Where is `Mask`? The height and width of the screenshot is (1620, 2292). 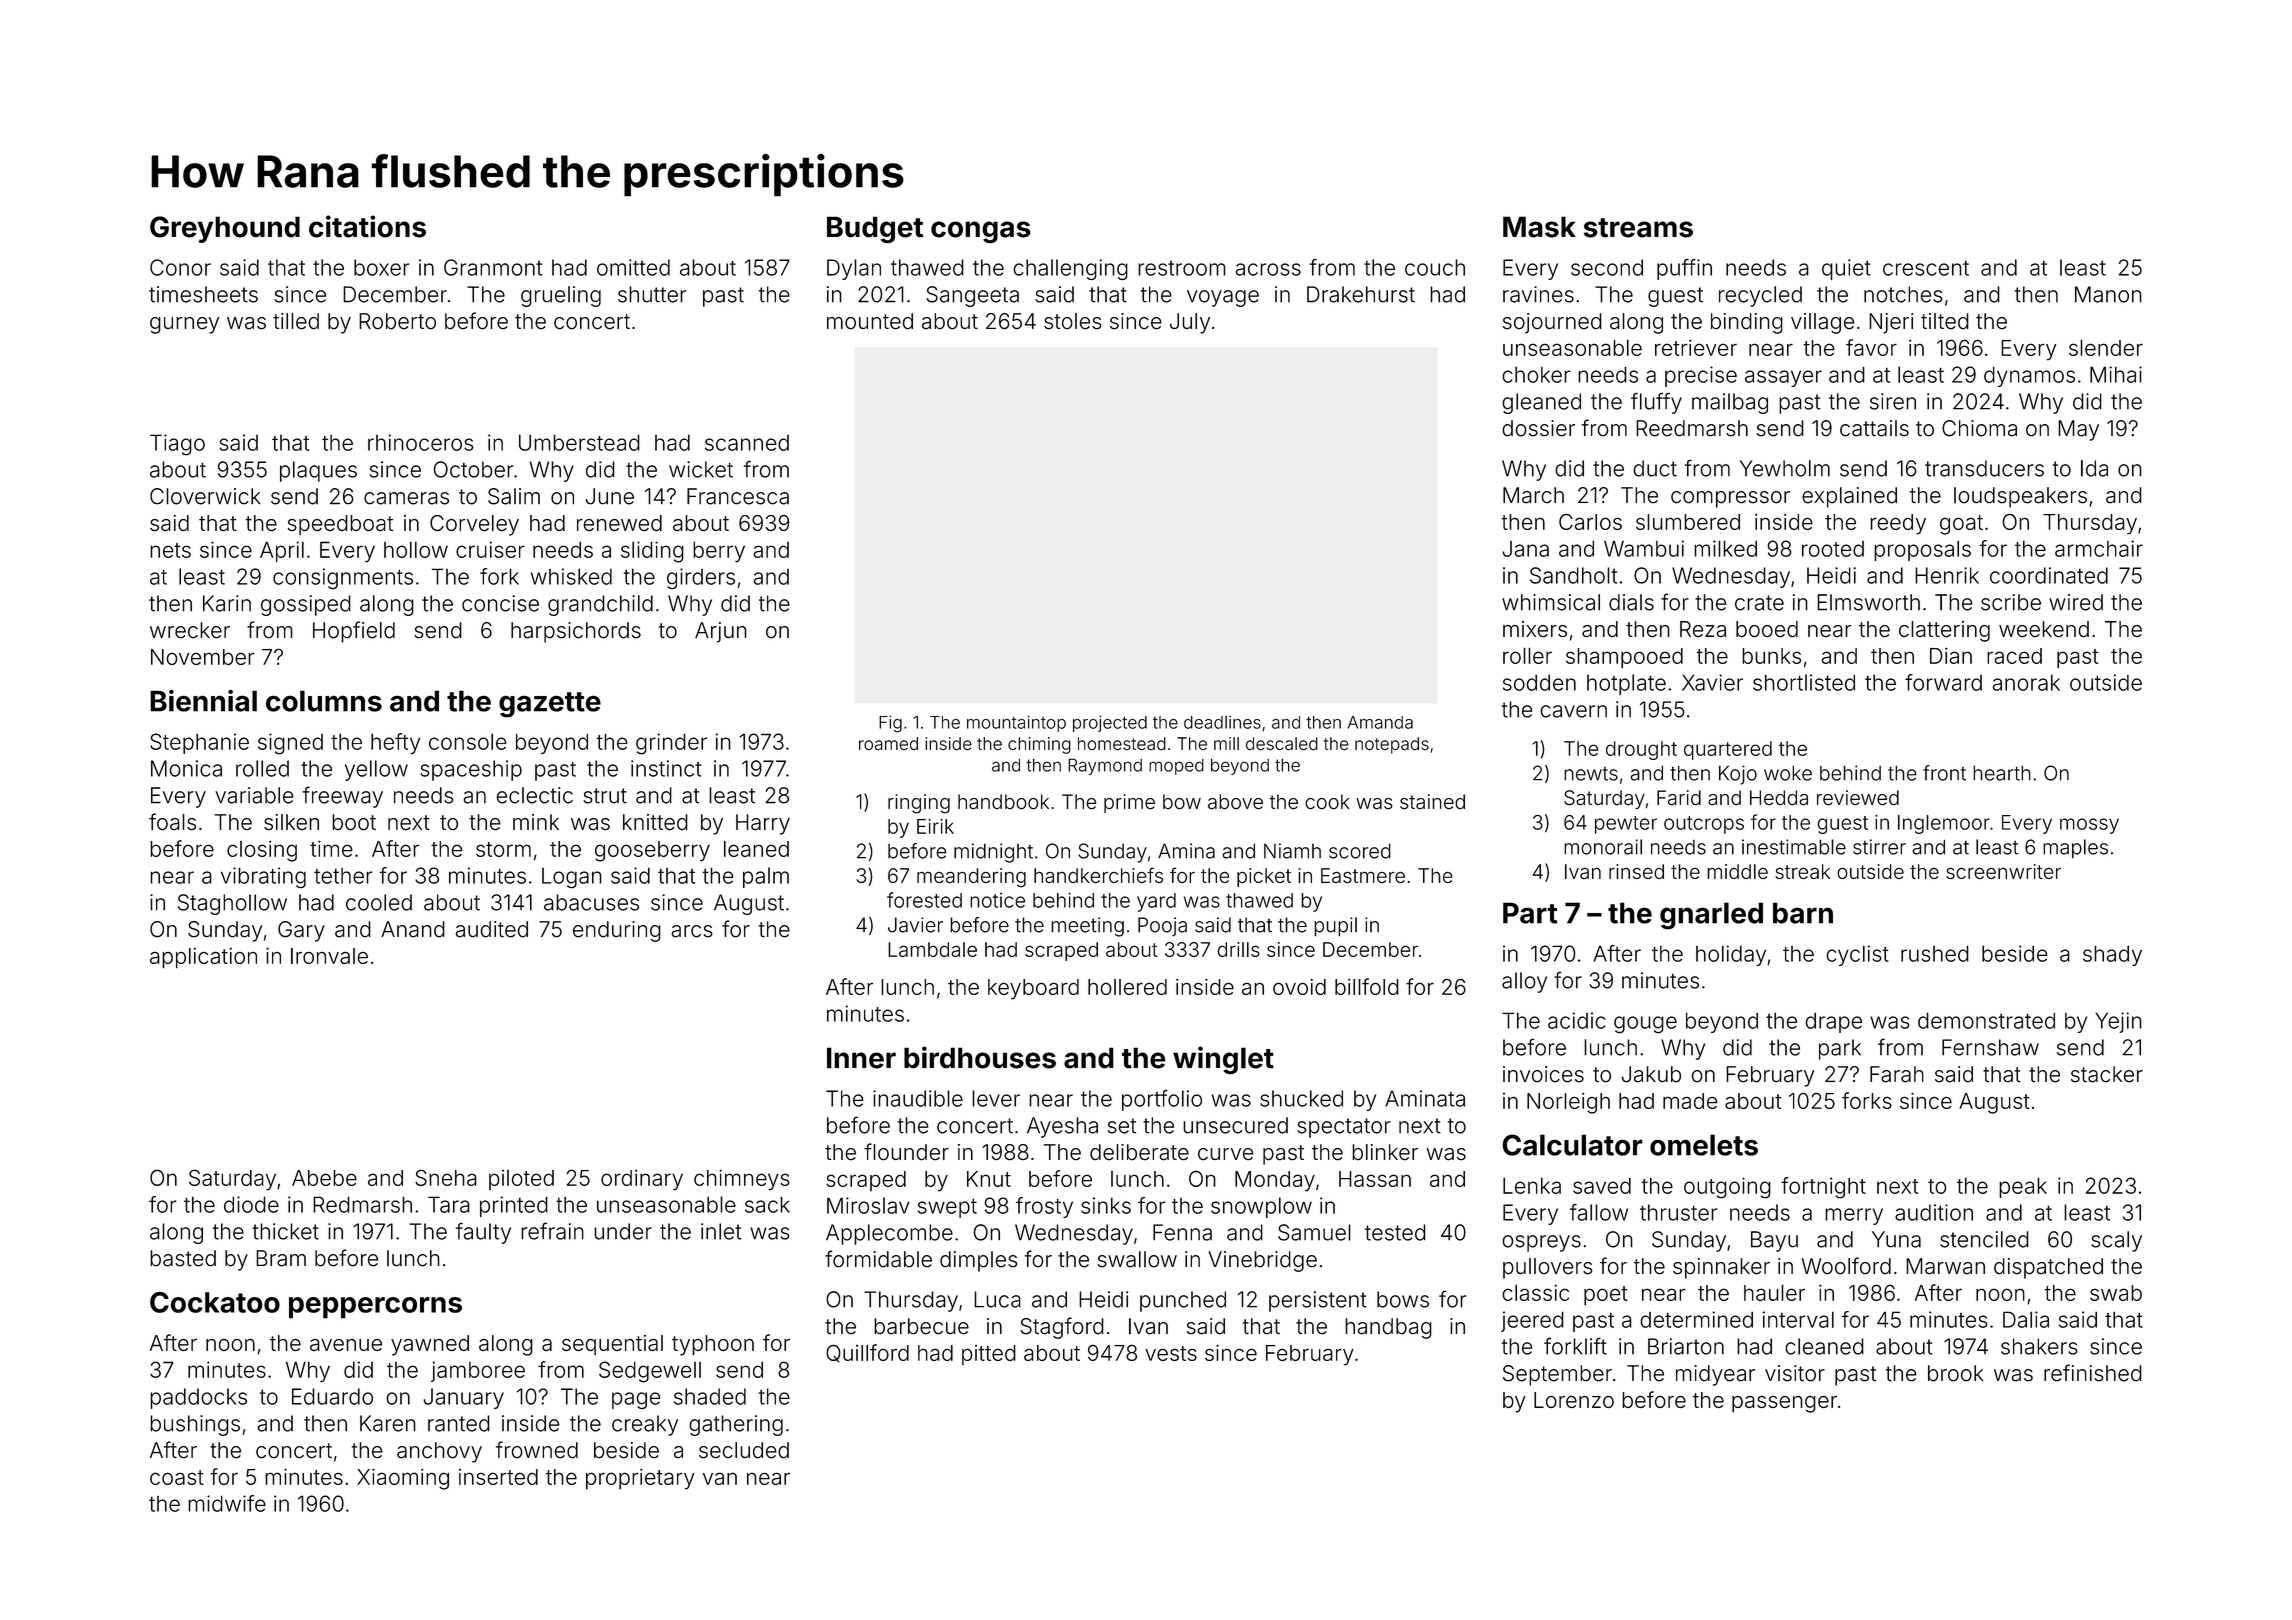 Mask is located at coordinates (1539, 227).
